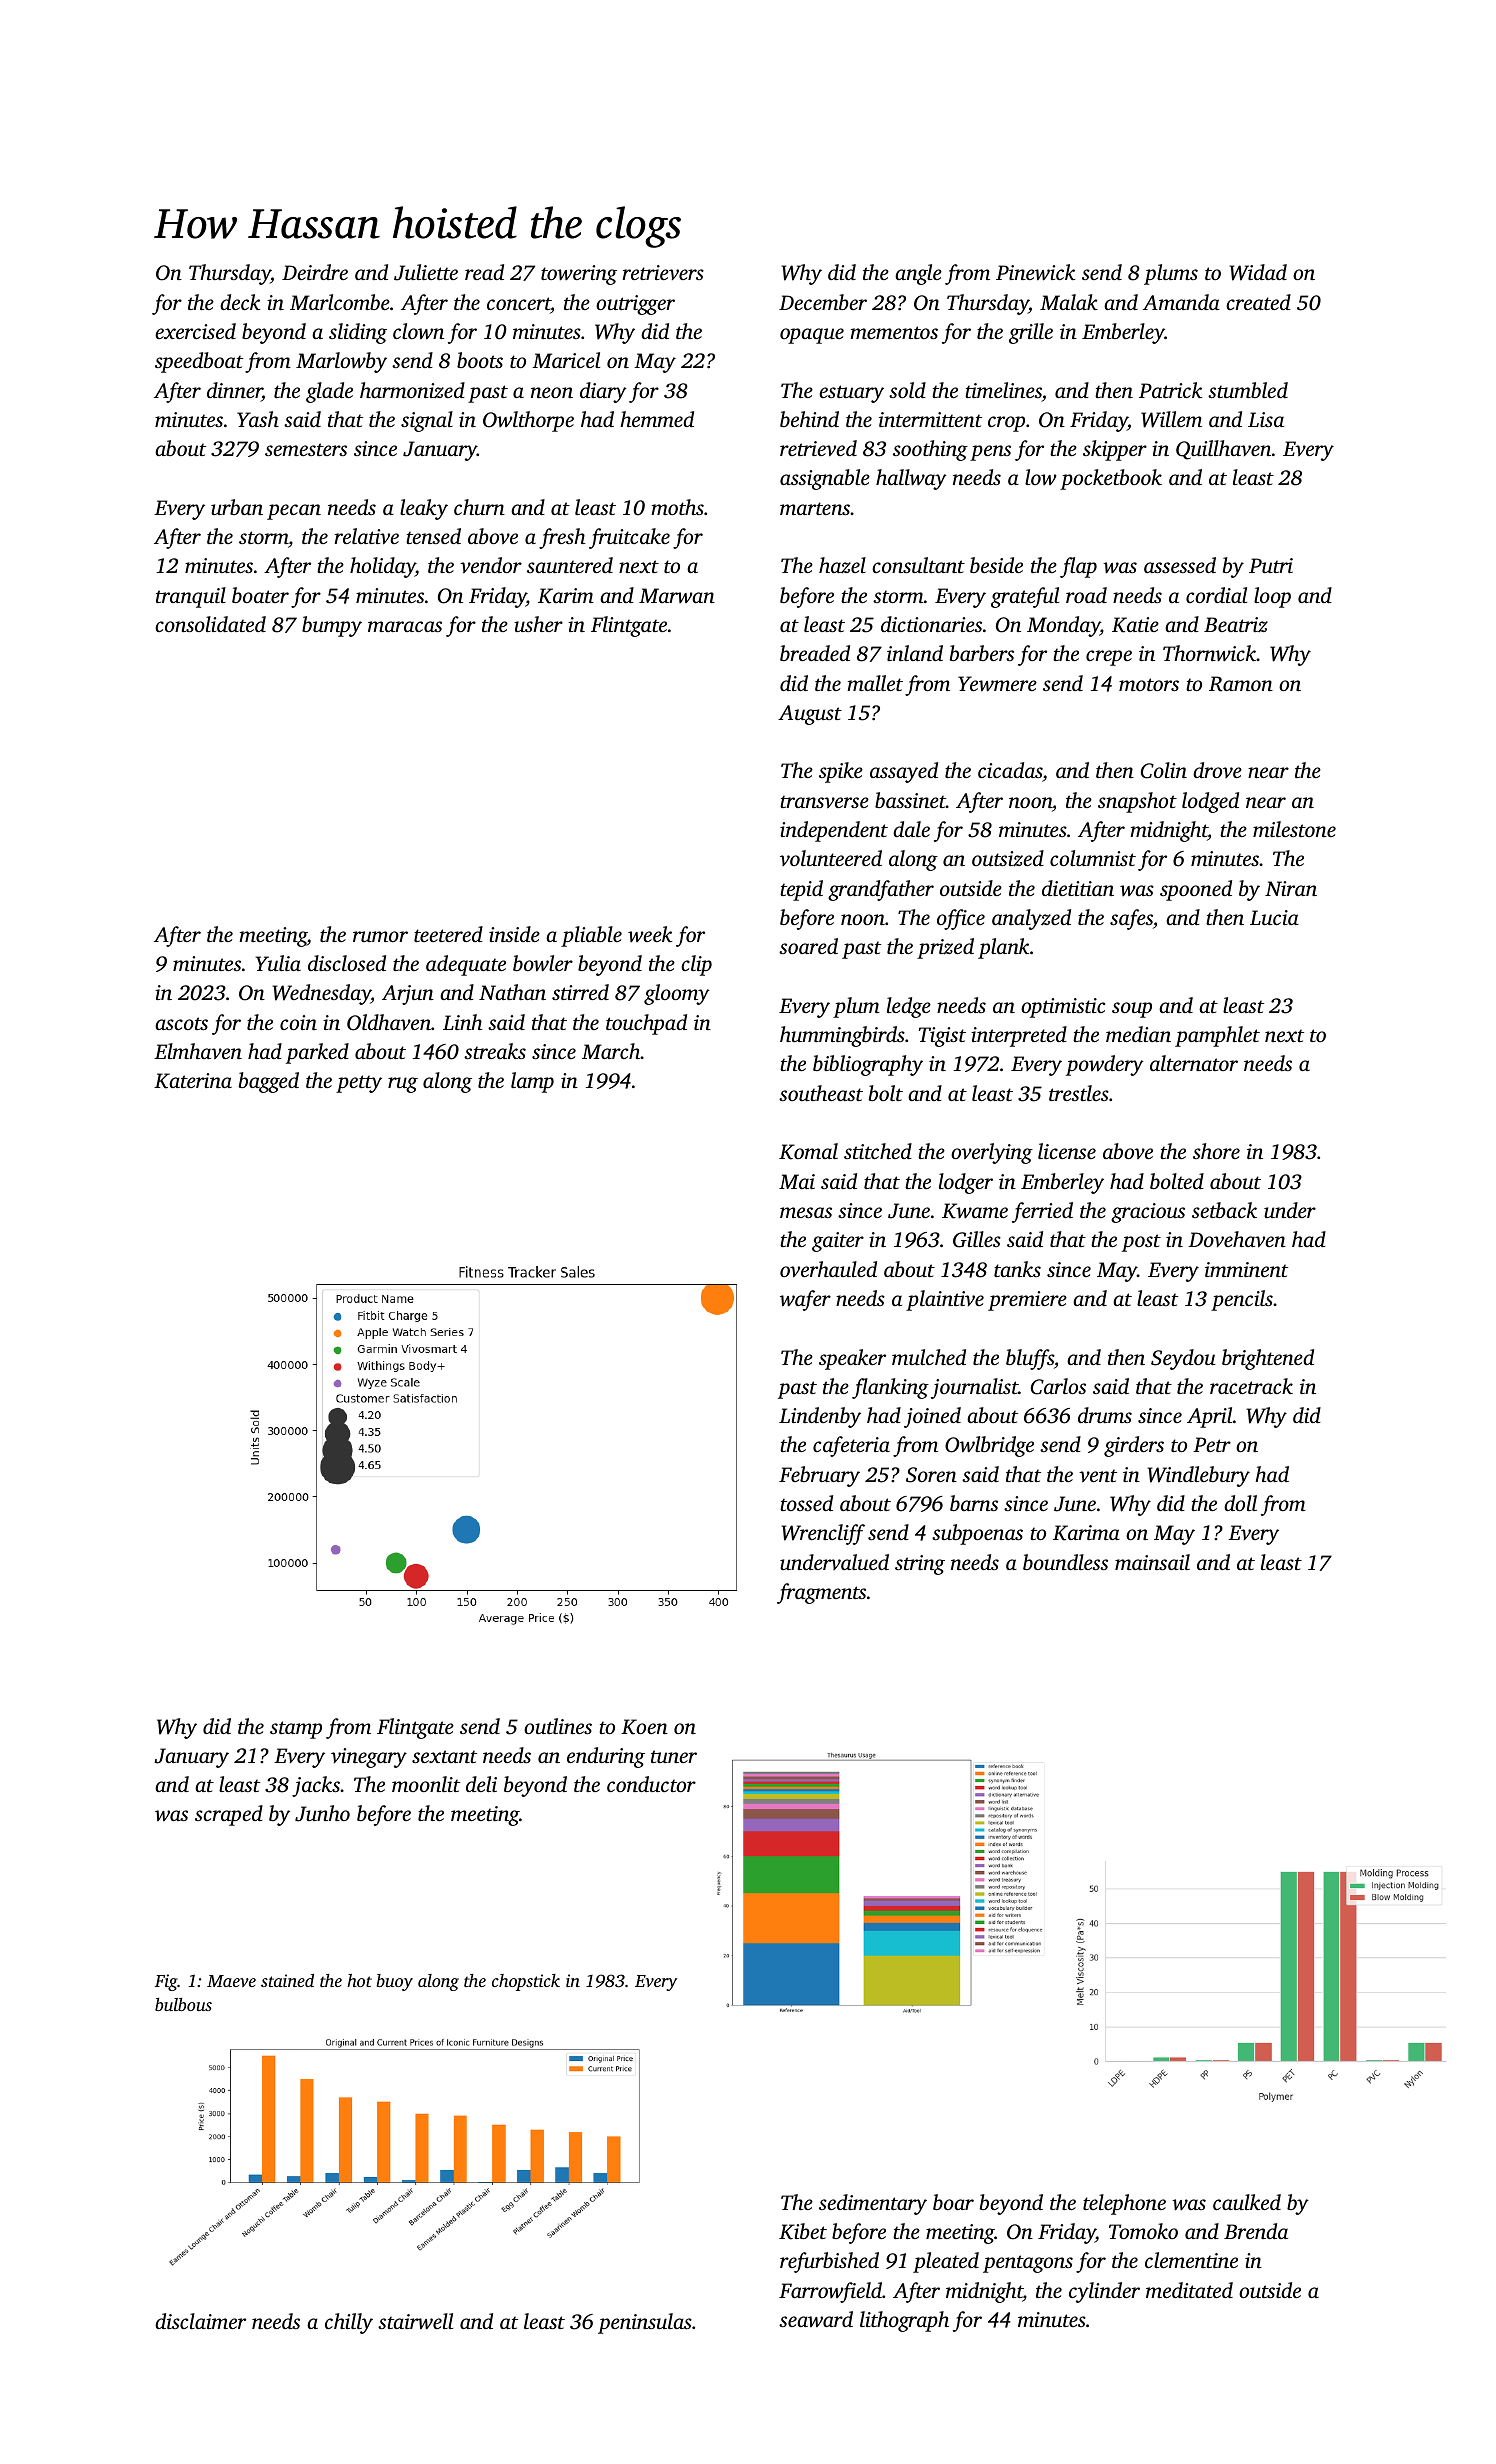 The height and width of the screenshot is (2464, 1496). Describe the element at coordinates (532, 1082) in the screenshot. I see `lamp` at that location.
